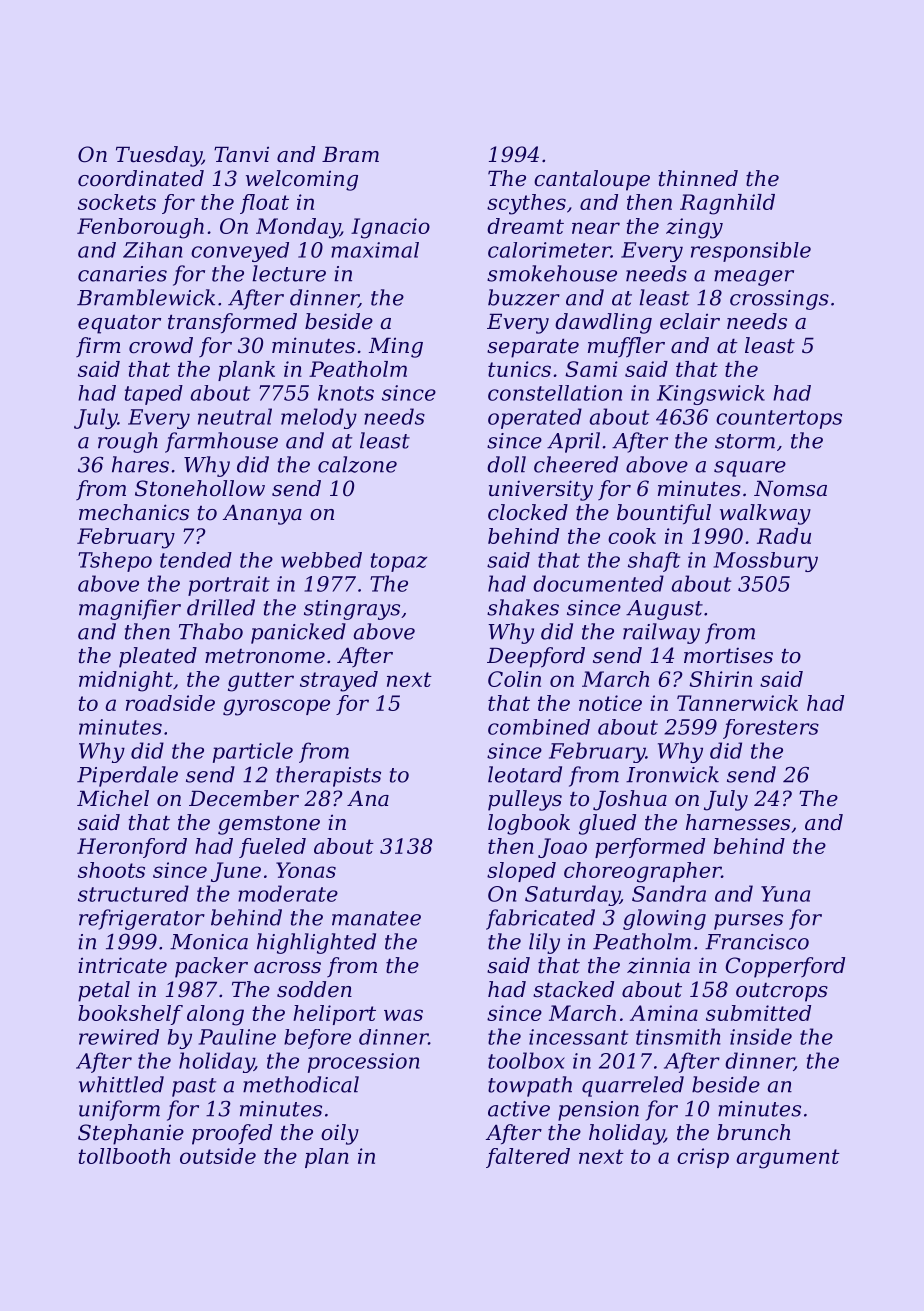  I want to click on canaries, so click(122, 274).
